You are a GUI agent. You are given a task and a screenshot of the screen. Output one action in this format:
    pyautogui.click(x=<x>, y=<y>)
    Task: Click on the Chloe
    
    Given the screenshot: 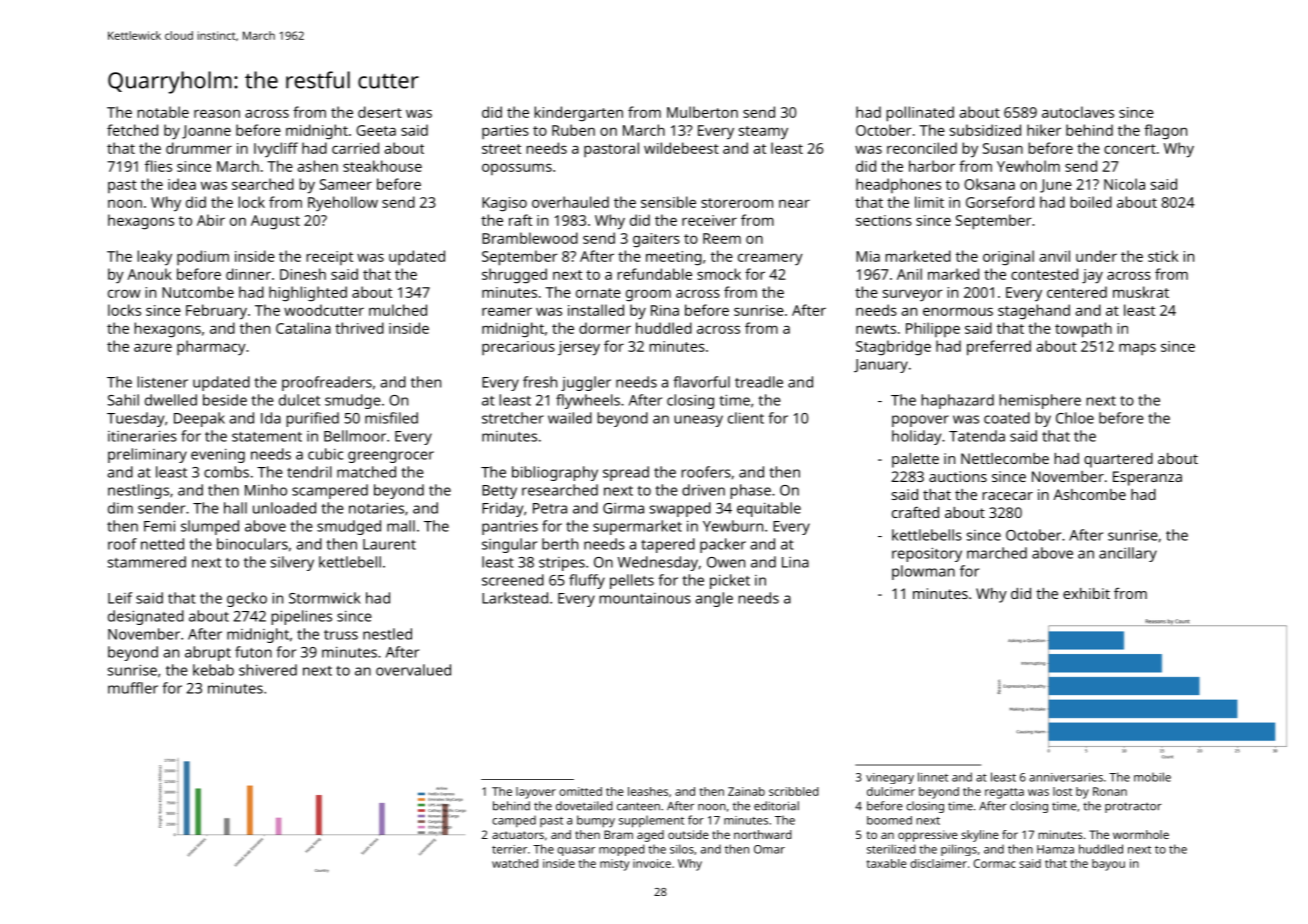 What is the action you would take?
    pyautogui.click(x=1075, y=418)
